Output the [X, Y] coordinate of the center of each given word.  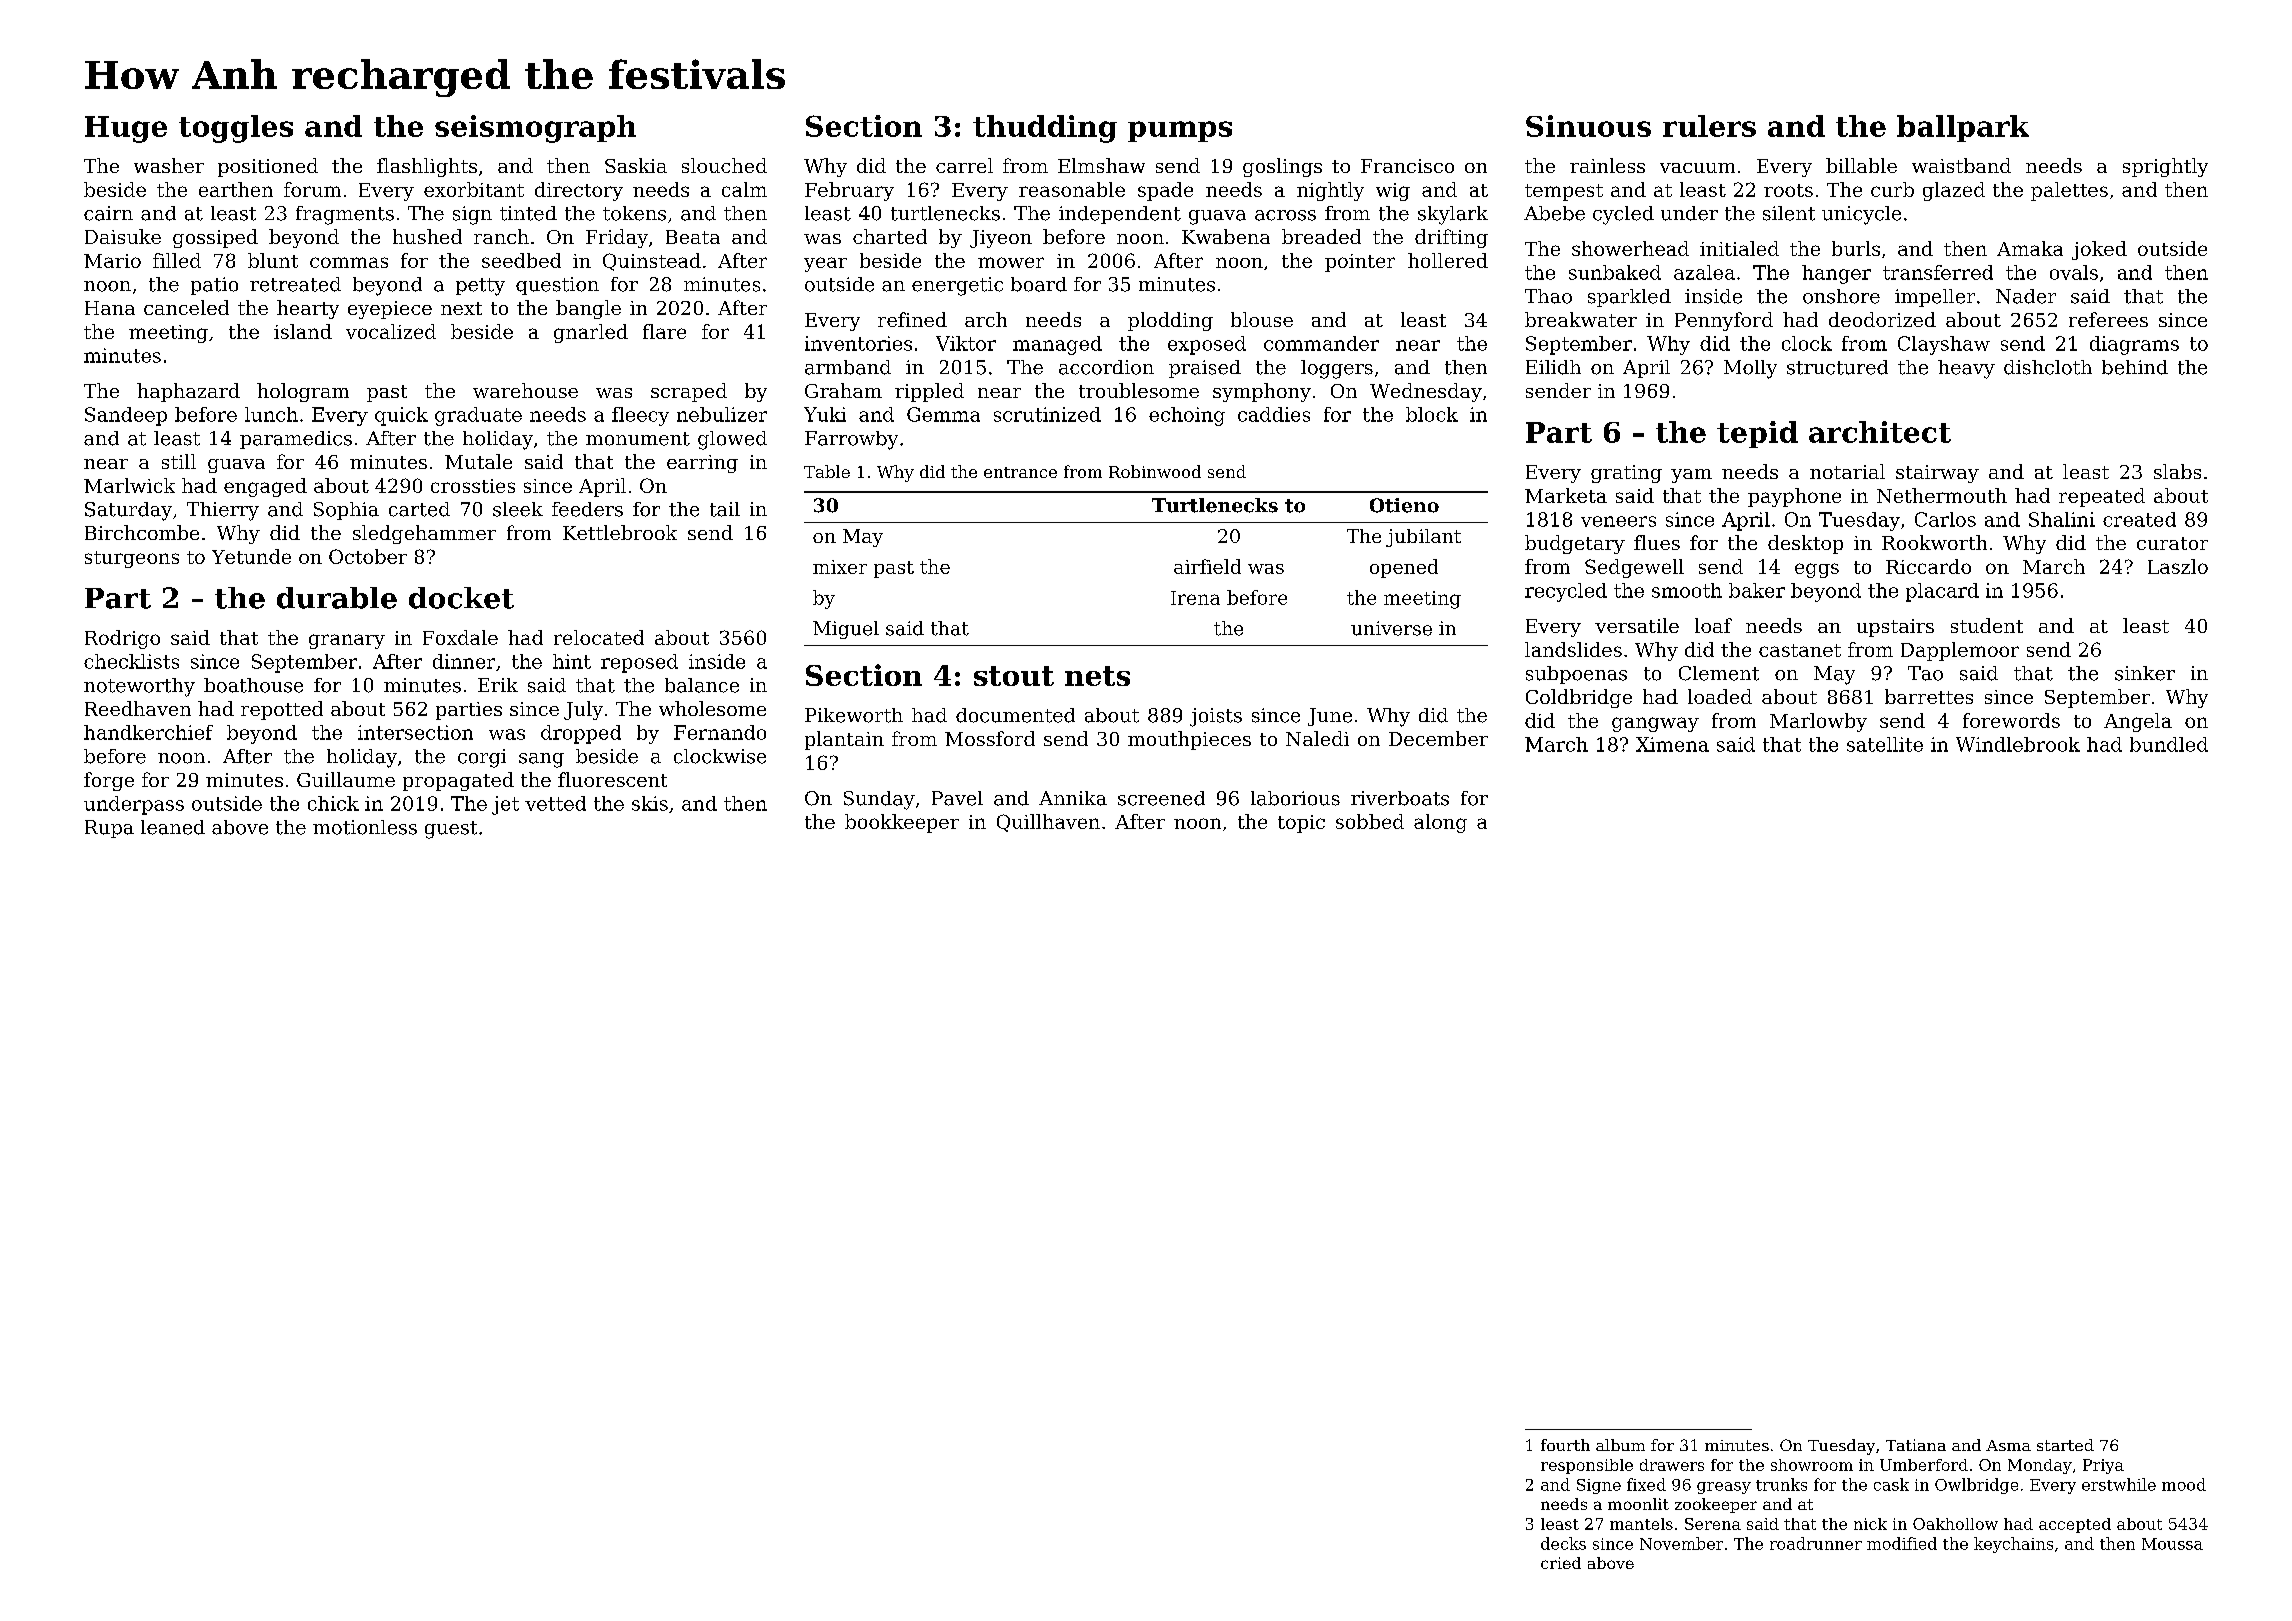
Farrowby [851, 440]
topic [1301, 824]
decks [1563, 1543]
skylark [1453, 215]
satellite [1885, 744]
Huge [126, 129]
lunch [271, 414]
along [1440, 823]
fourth [1565, 1445]
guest [451, 830]
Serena [1713, 1524]
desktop [1805, 544]
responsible [1587, 1466]
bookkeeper [902, 823]
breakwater [1581, 319]
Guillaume [346, 779]
